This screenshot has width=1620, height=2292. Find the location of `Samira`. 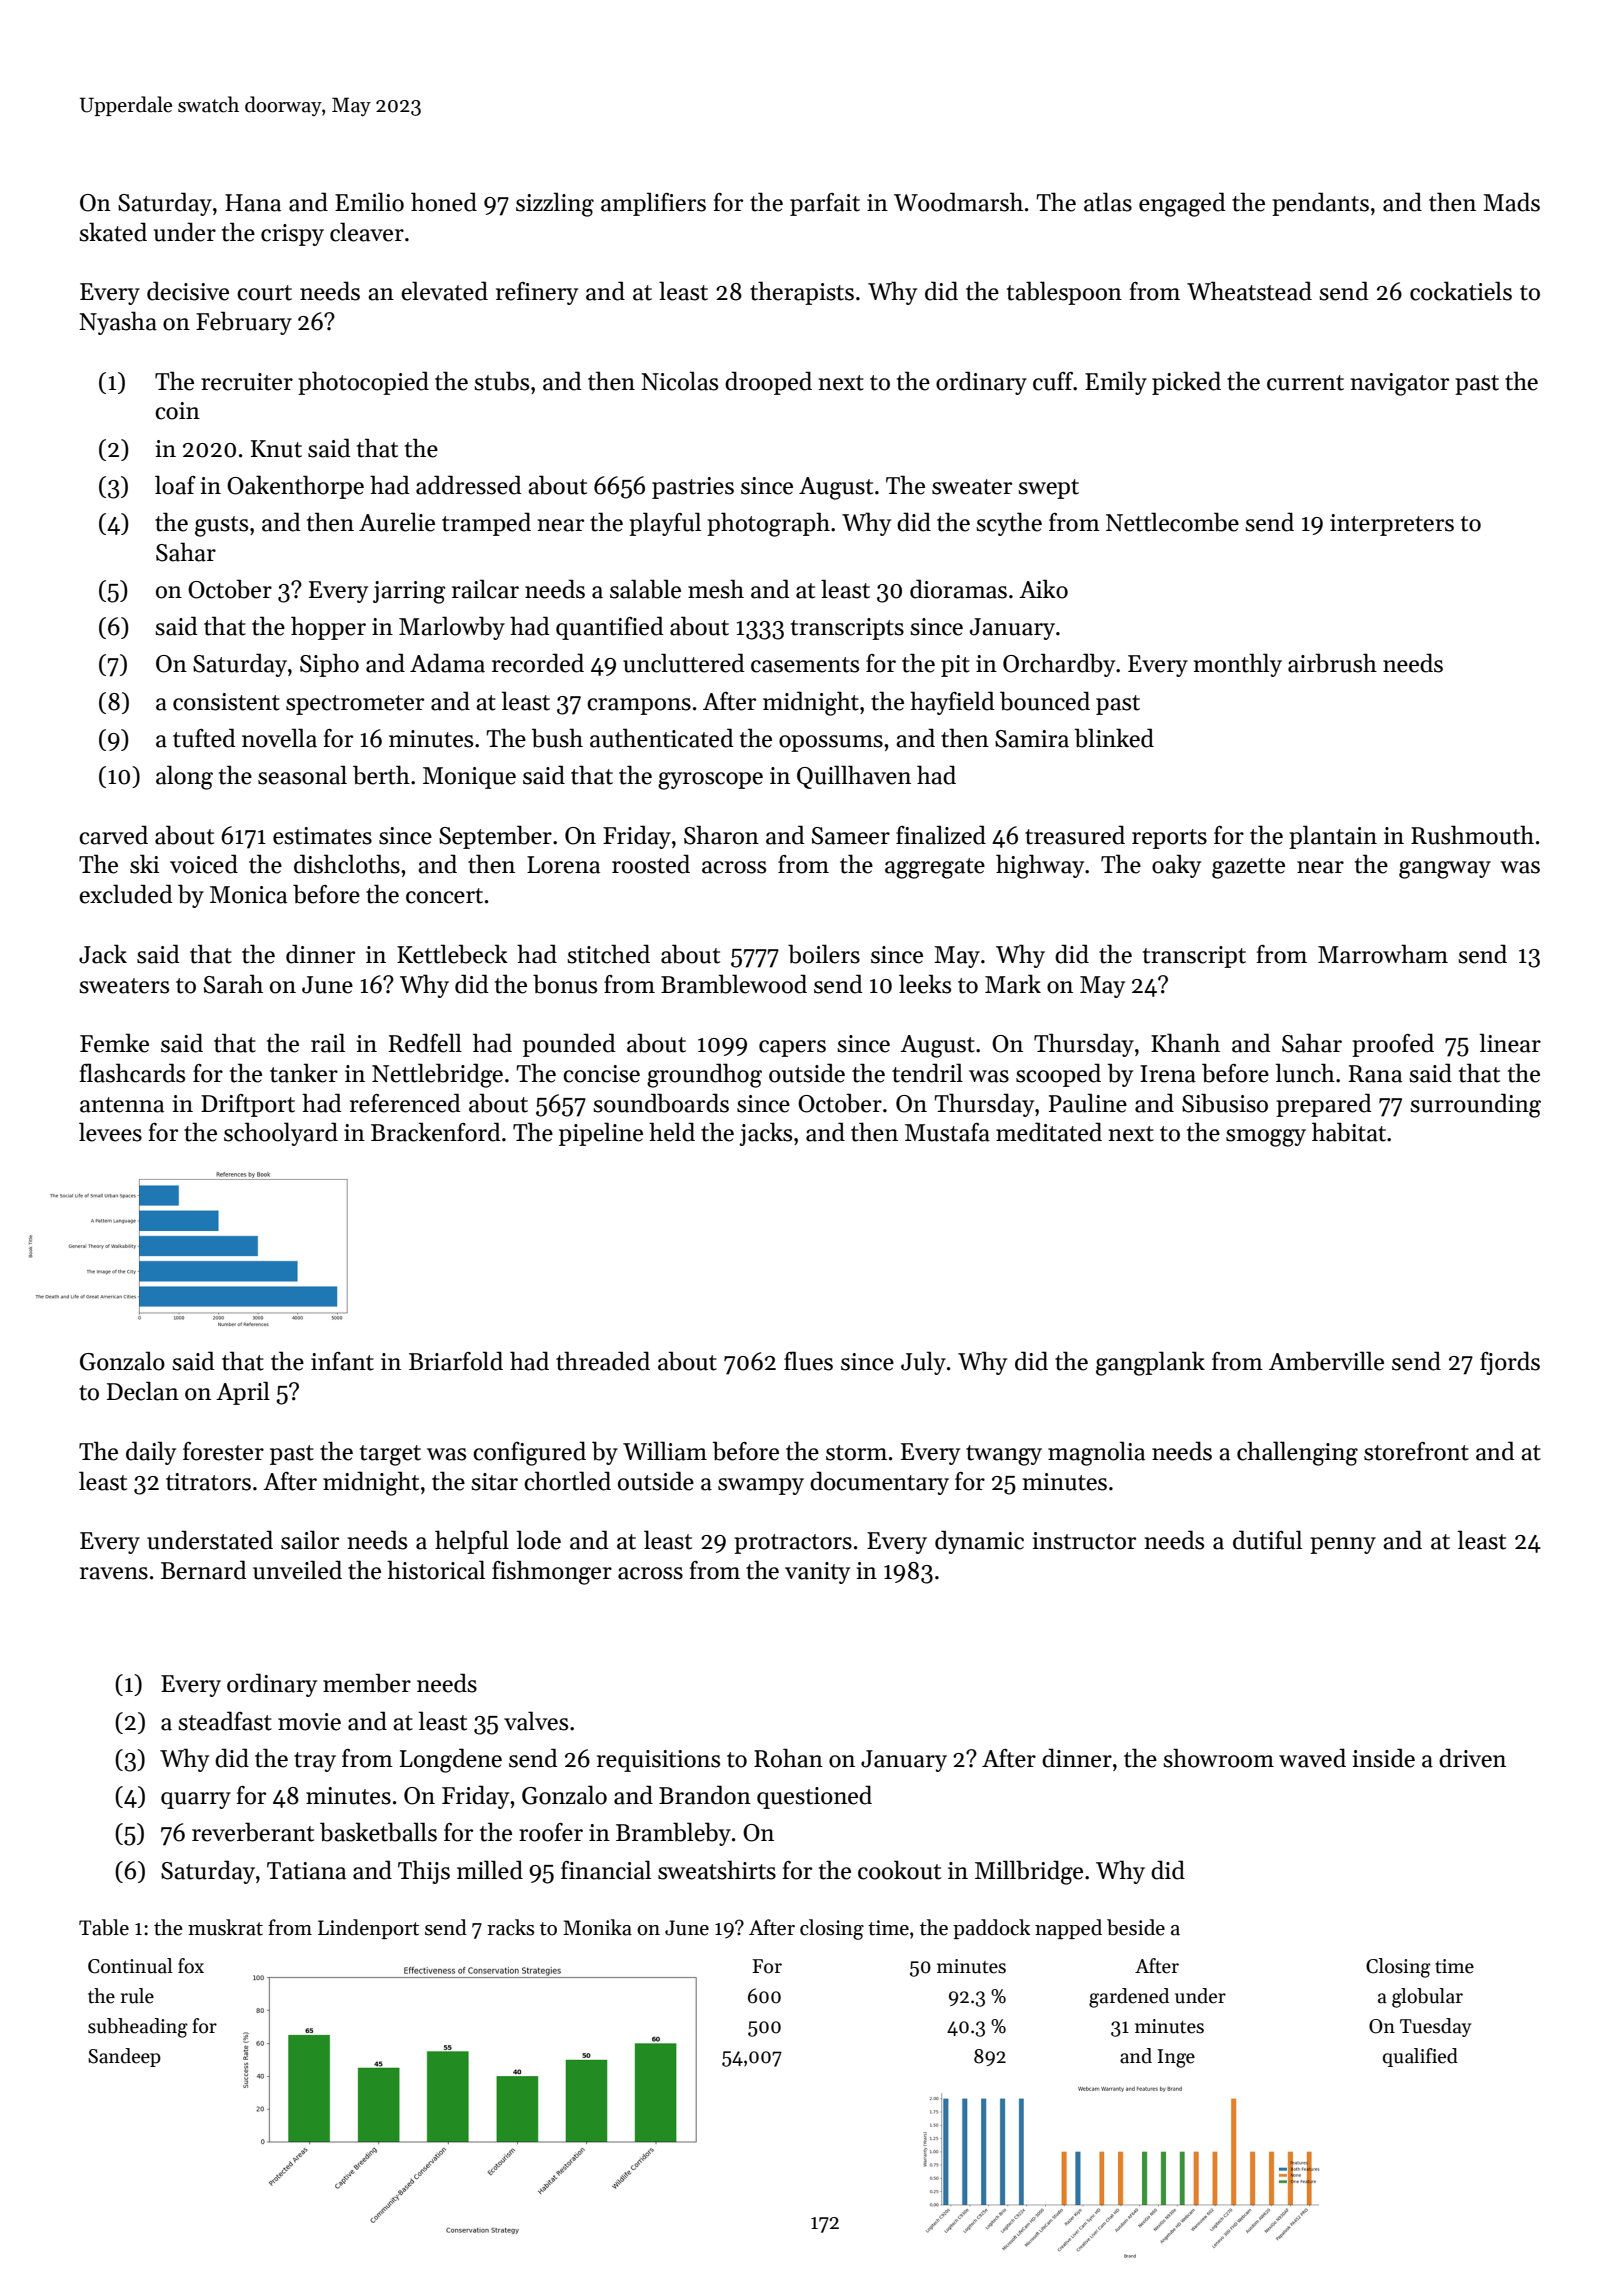

Samira is located at coordinates (1032, 739).
